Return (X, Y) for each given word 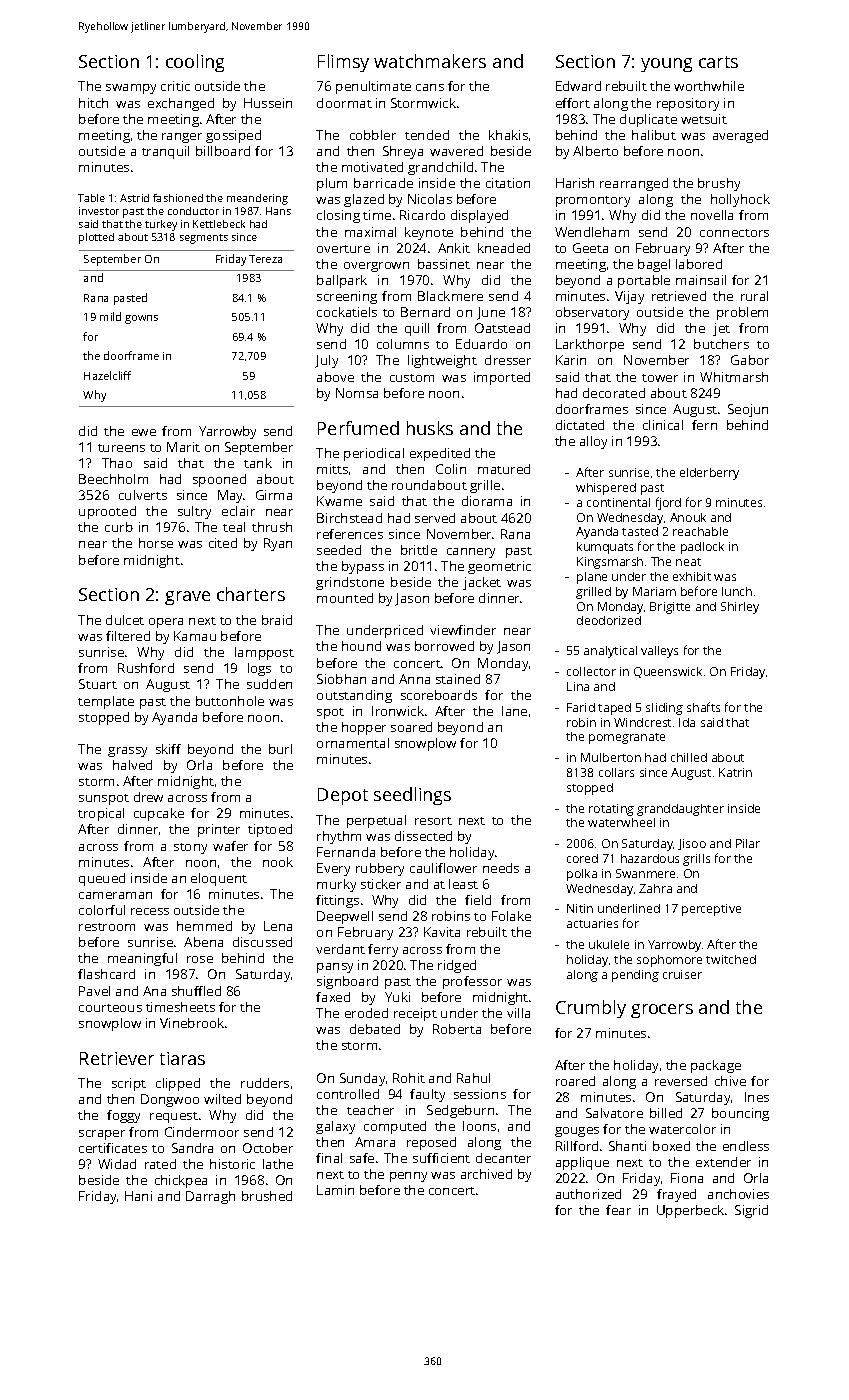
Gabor (750, 360)
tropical (101, 814)
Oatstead (502, 328)
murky (336, 885)
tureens (121, 448)
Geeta (590, 248)
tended (427, 135)
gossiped (233, 136)
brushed (267, 1196)
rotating (611, 810)
